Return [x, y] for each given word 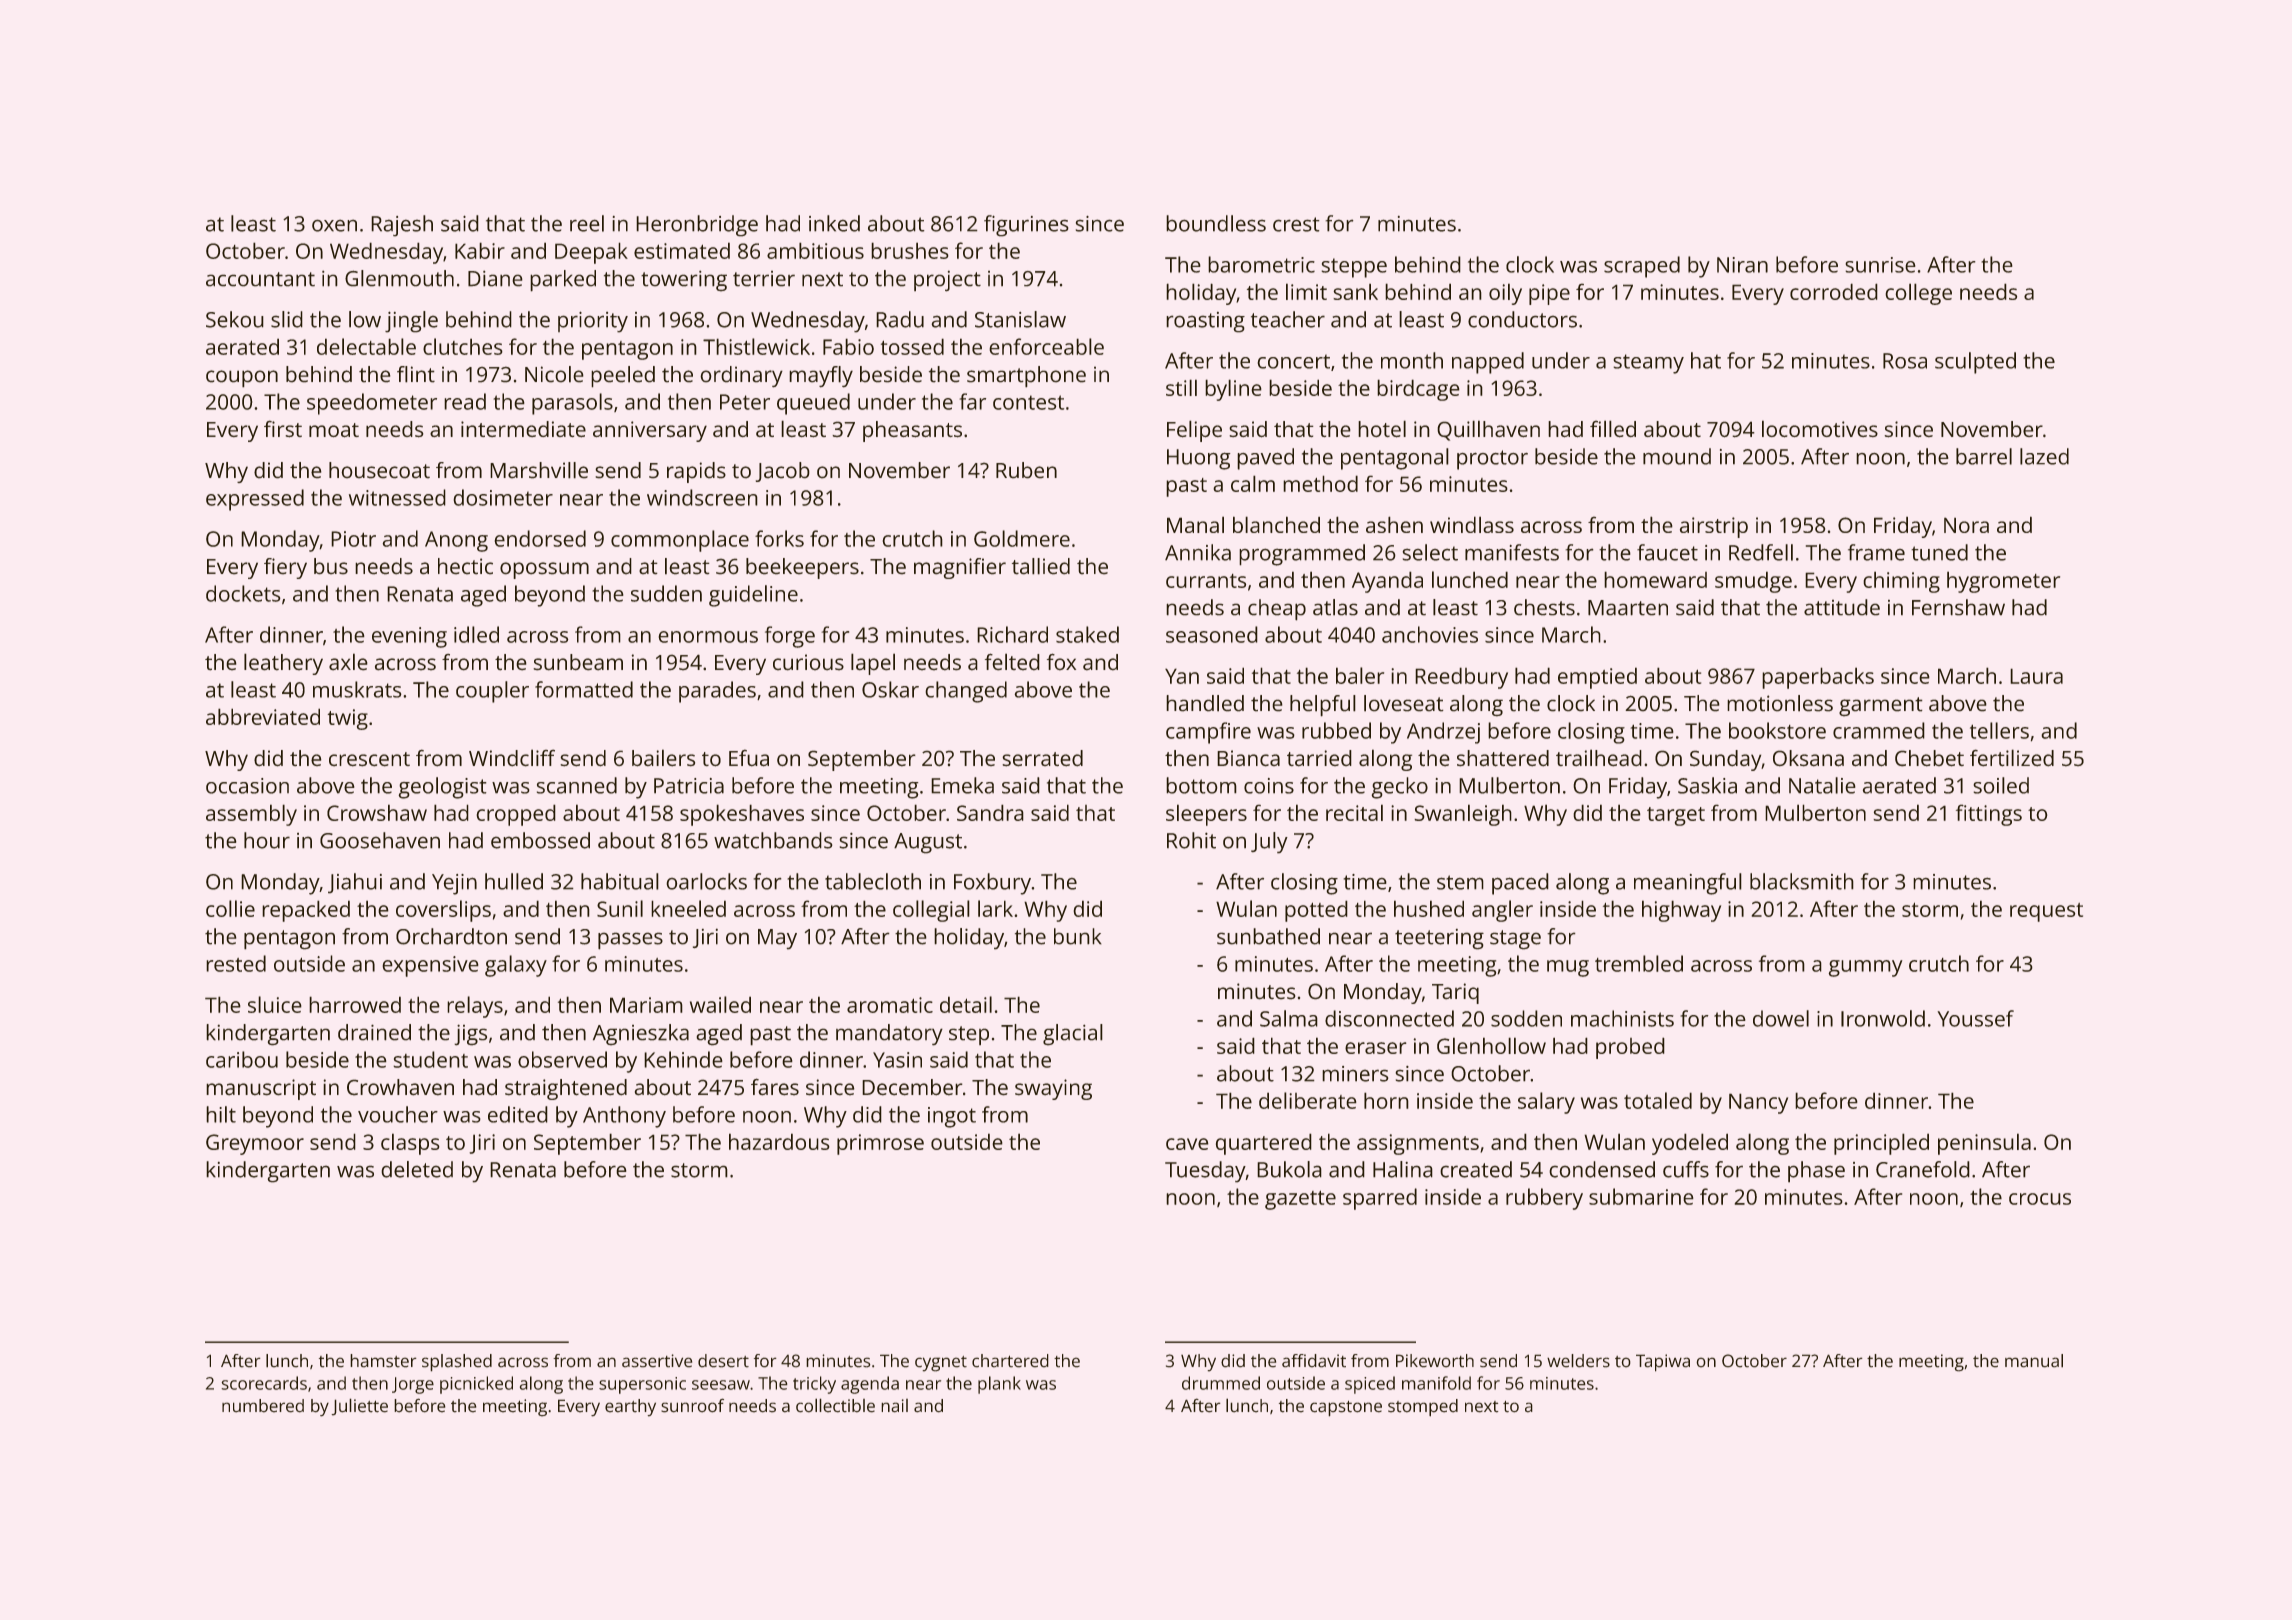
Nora [1966, 525]
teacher [1288, 319]
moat [334, 430]
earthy [630, 1408]
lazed [2044, 456]
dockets [243, 593]
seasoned [1212, 634]
